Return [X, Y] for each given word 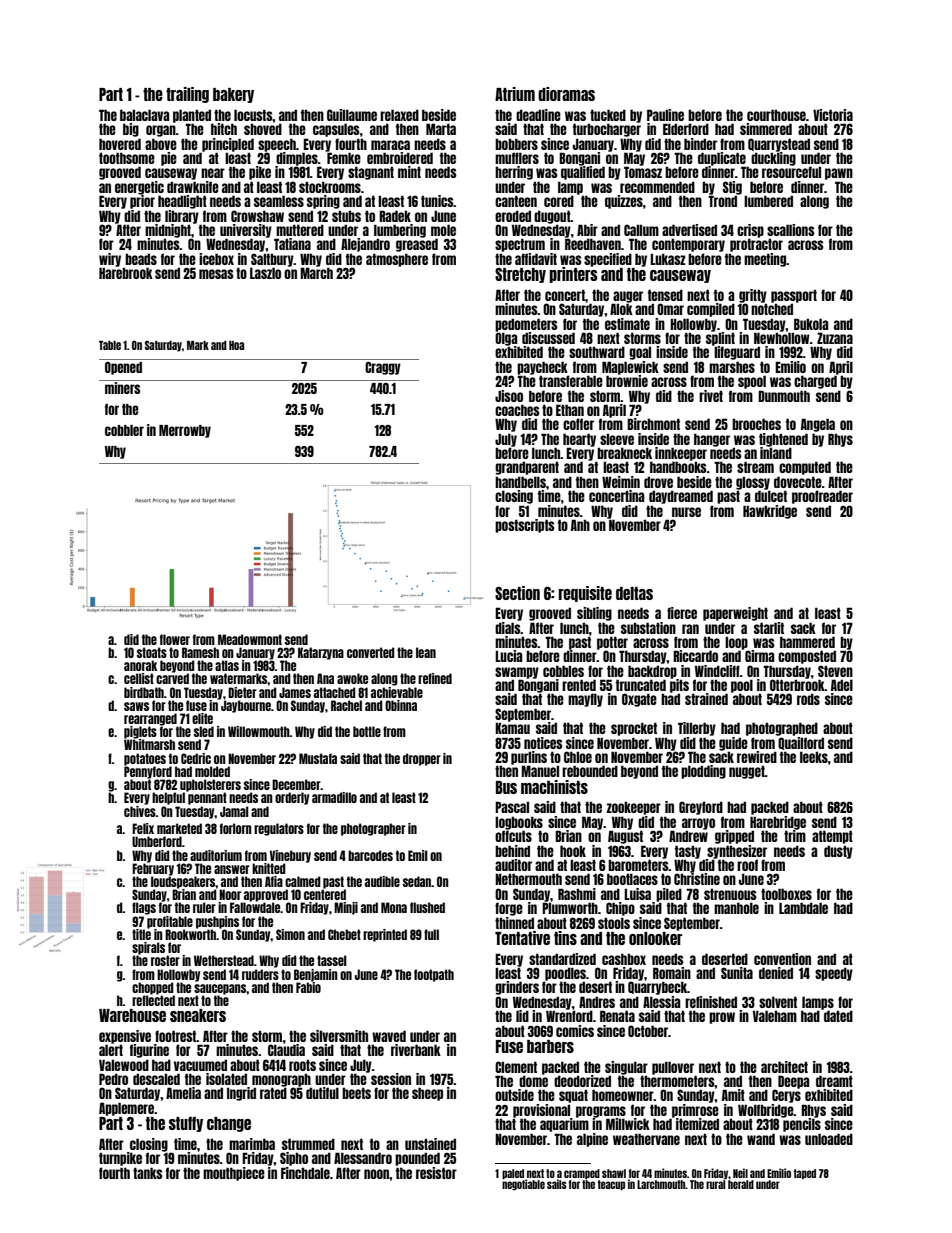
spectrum [520, 245]
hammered [807, 642]
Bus [506, 787]
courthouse [776, 115]
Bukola [811, 324]
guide [733, 744]
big [131, 130]
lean [426, 652]
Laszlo [265, 273]
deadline [538, 115]
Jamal [234, 811]
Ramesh [200, 652]
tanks [148, 1173]
